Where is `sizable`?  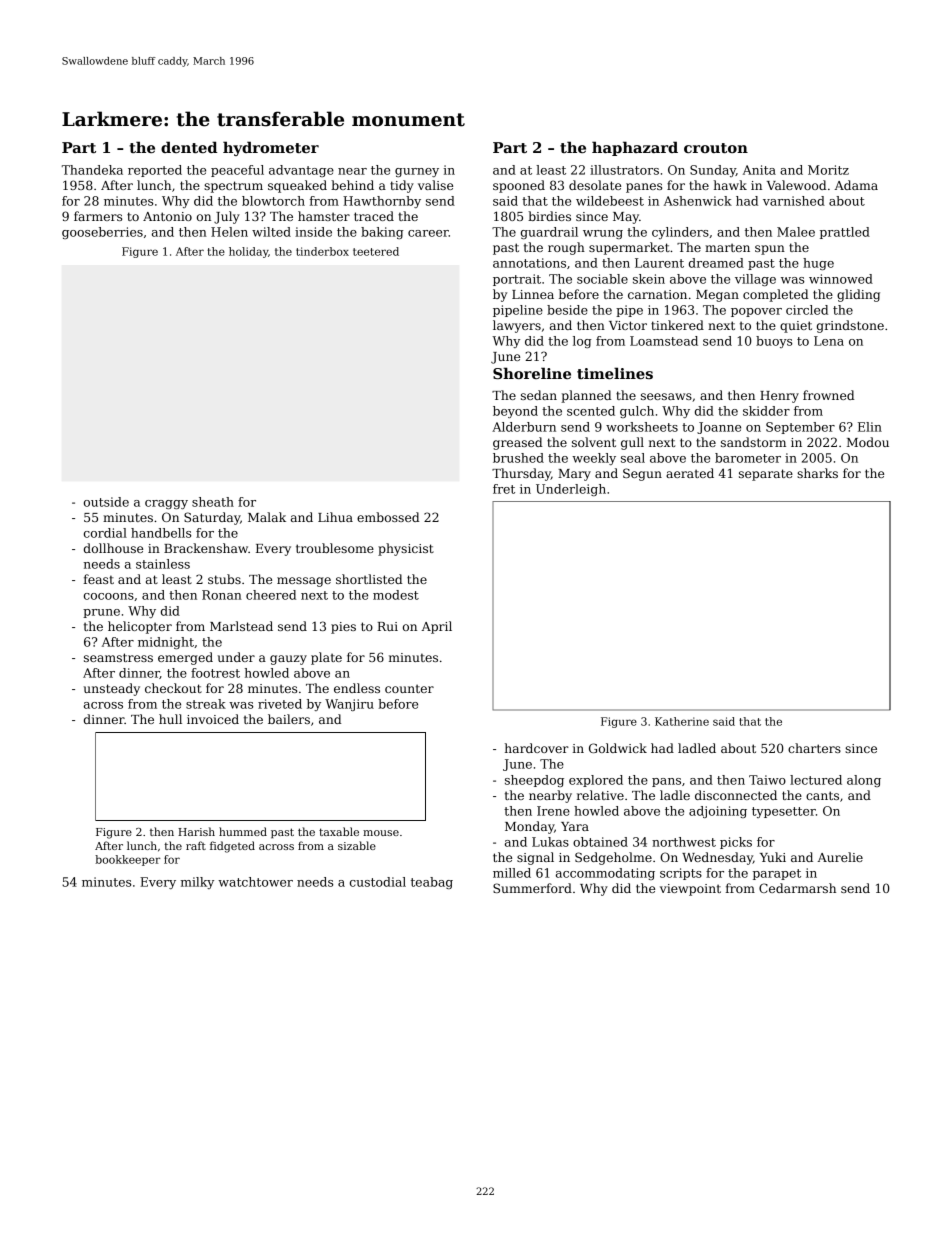 sizable is located at coordinates (357, 845).
